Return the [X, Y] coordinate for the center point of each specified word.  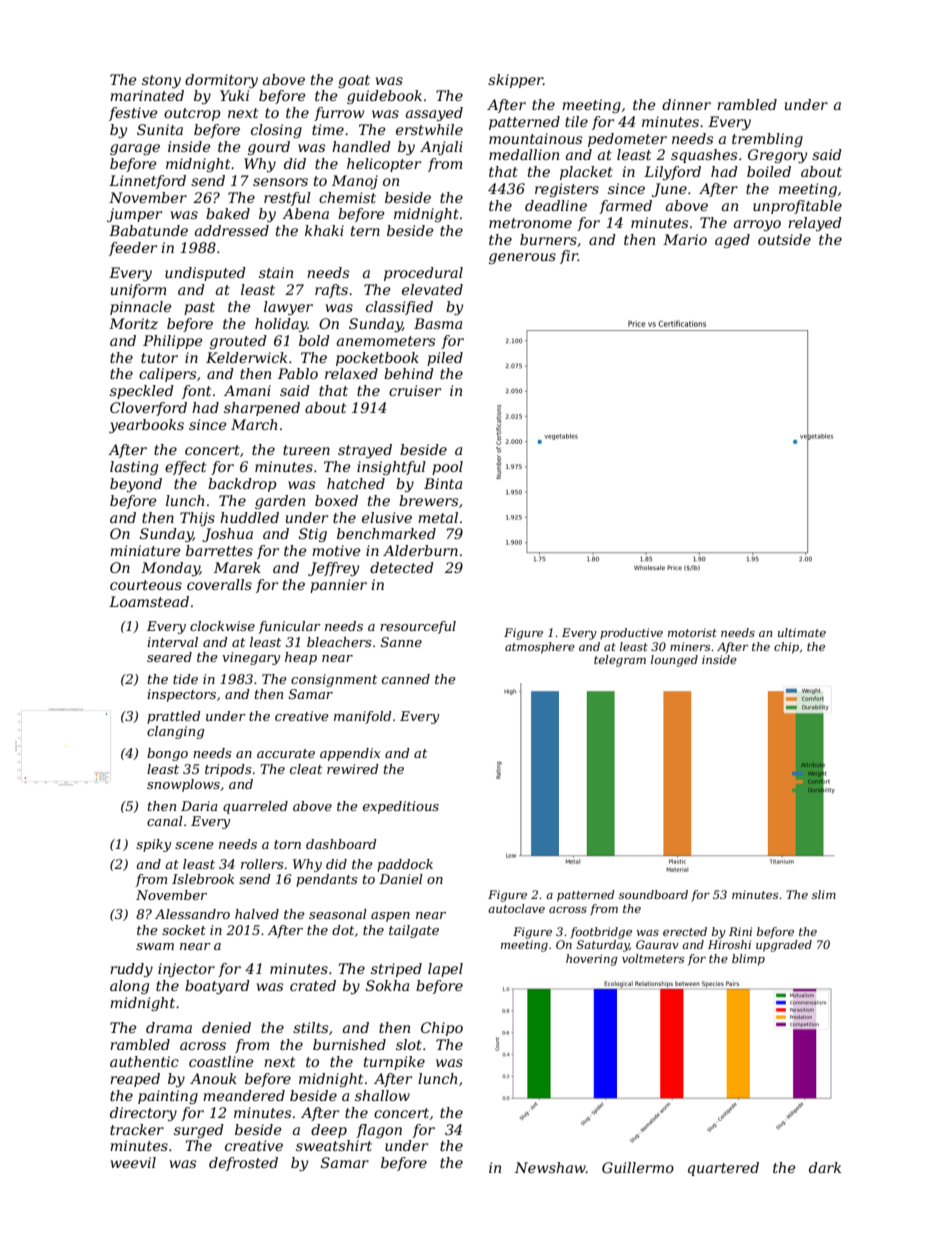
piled [445, 359]
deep [329, 1131]
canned [406, 679]
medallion [524, 154]
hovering [592, 960]
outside [784, 239]
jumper [134, 215]
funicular [289, 627]
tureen [306, 450]
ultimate [802, 632]
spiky [153, 845]
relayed [815, 224]
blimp [748, 960]
